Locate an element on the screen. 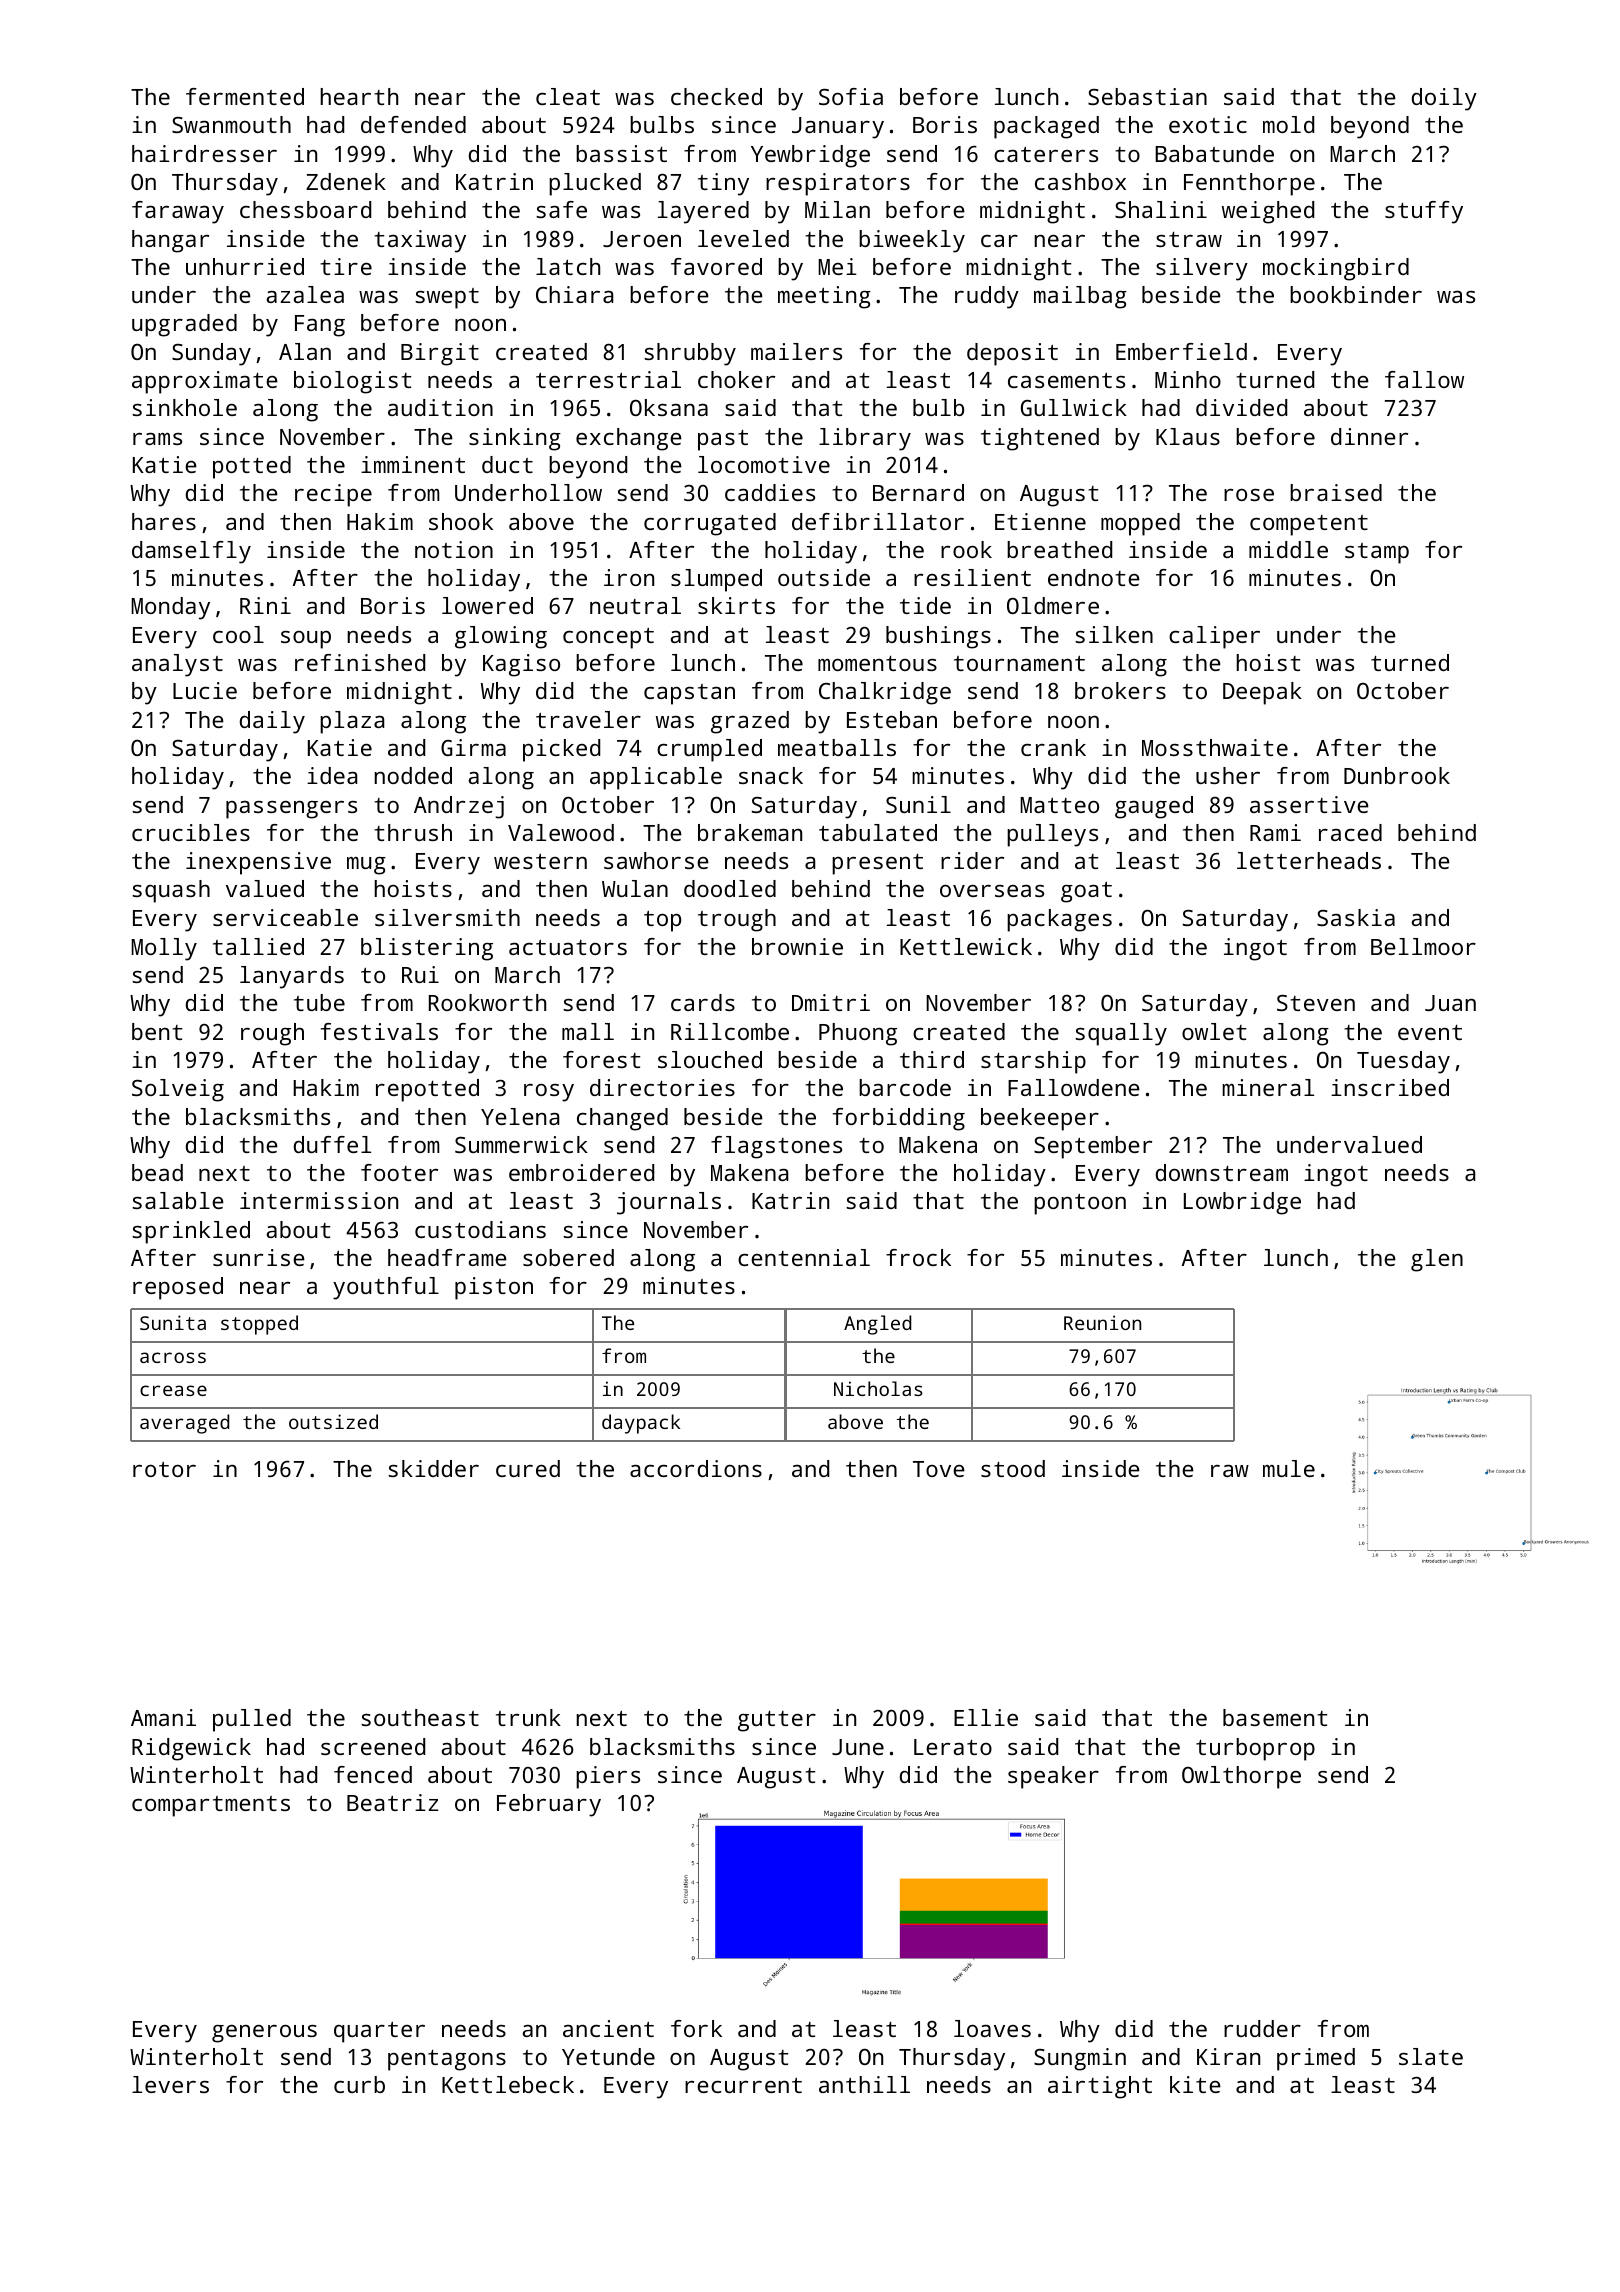 The image size is (1620, 2292). generous is located at coordinates (264, 2034).
